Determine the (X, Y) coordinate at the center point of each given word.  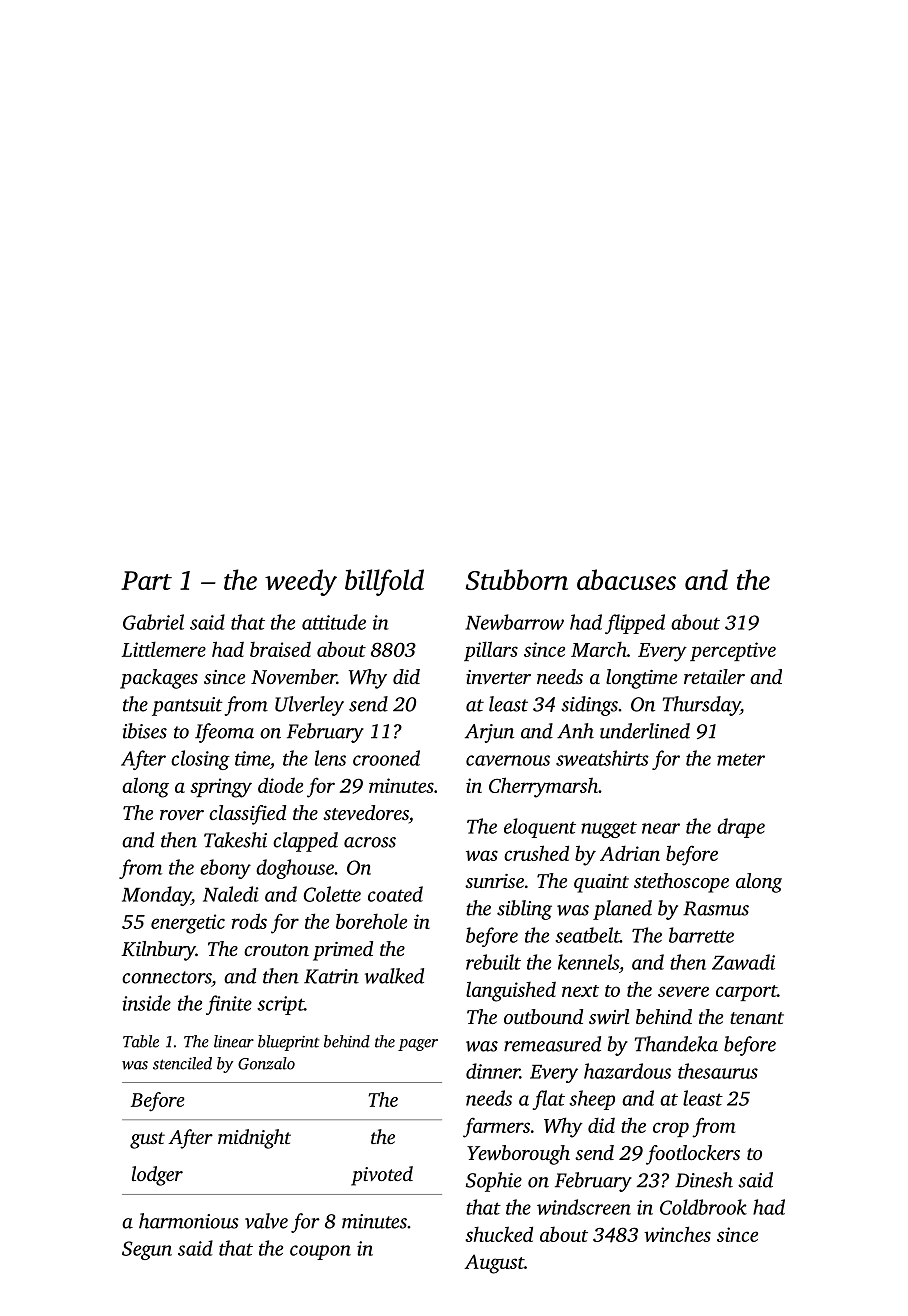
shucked (499, 1234)
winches (677, 1234)
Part (146, 580)
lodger (157, 1176)
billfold (384, 582)
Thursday (701, 706)
